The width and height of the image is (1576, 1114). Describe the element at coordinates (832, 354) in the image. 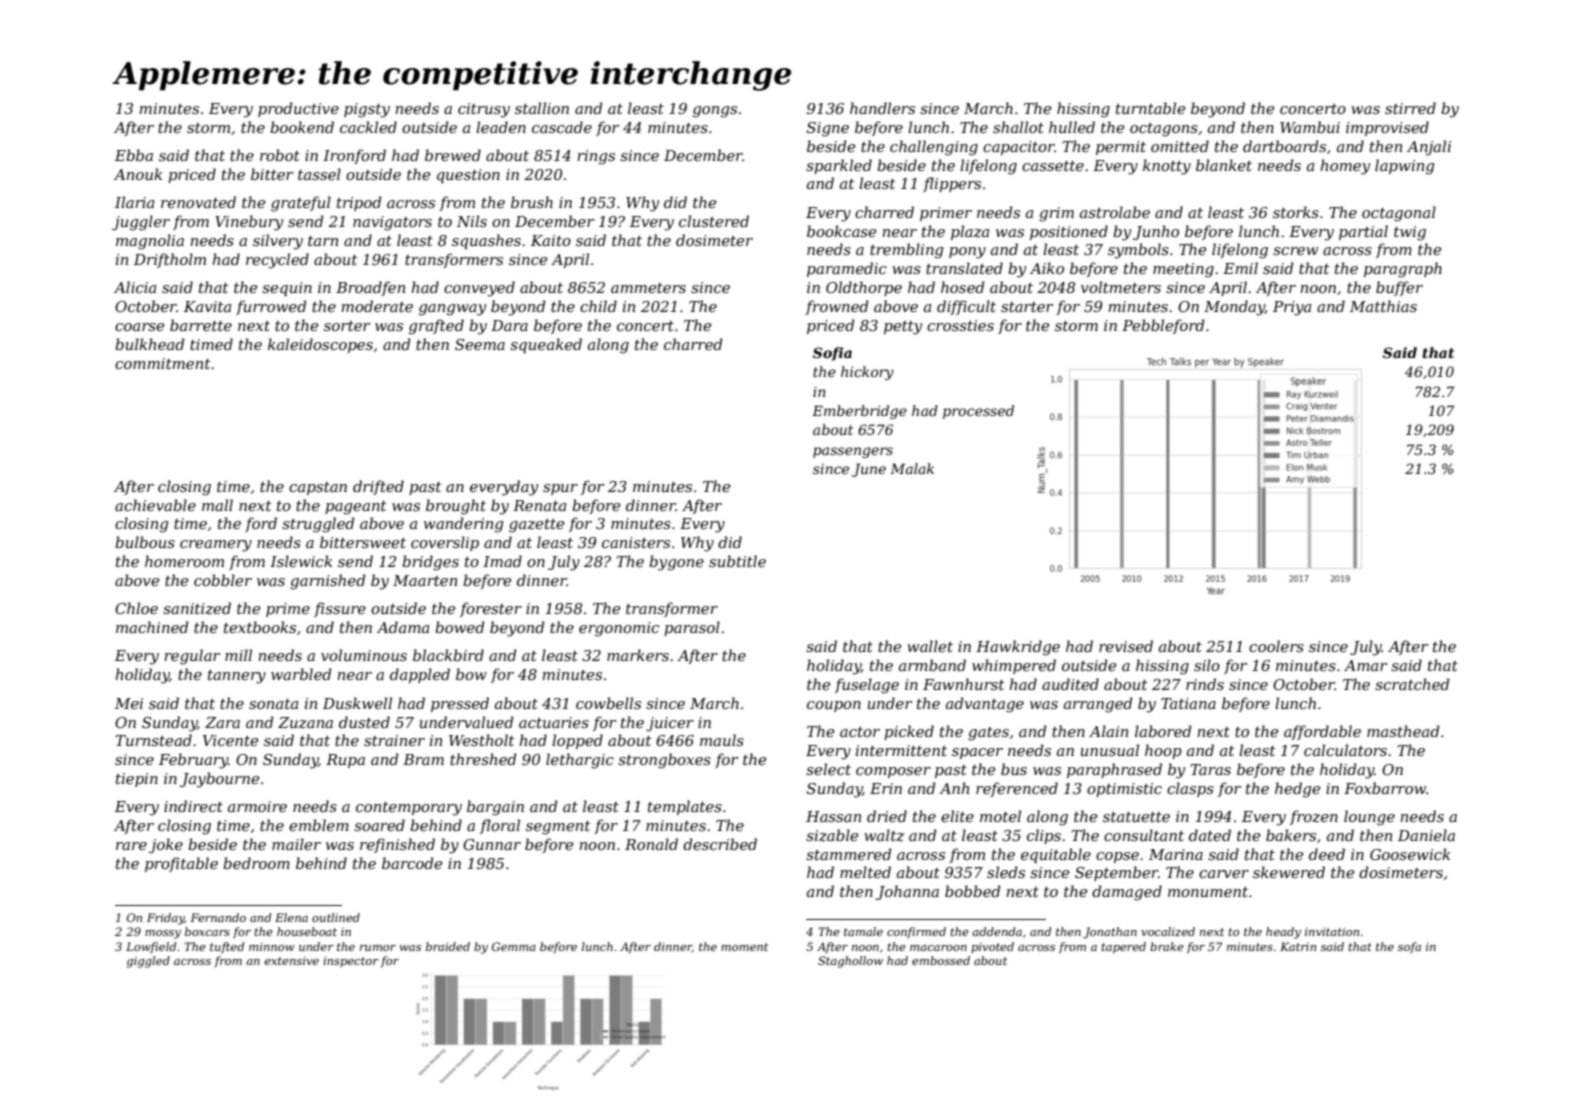

I see `Sofia` at that location.
